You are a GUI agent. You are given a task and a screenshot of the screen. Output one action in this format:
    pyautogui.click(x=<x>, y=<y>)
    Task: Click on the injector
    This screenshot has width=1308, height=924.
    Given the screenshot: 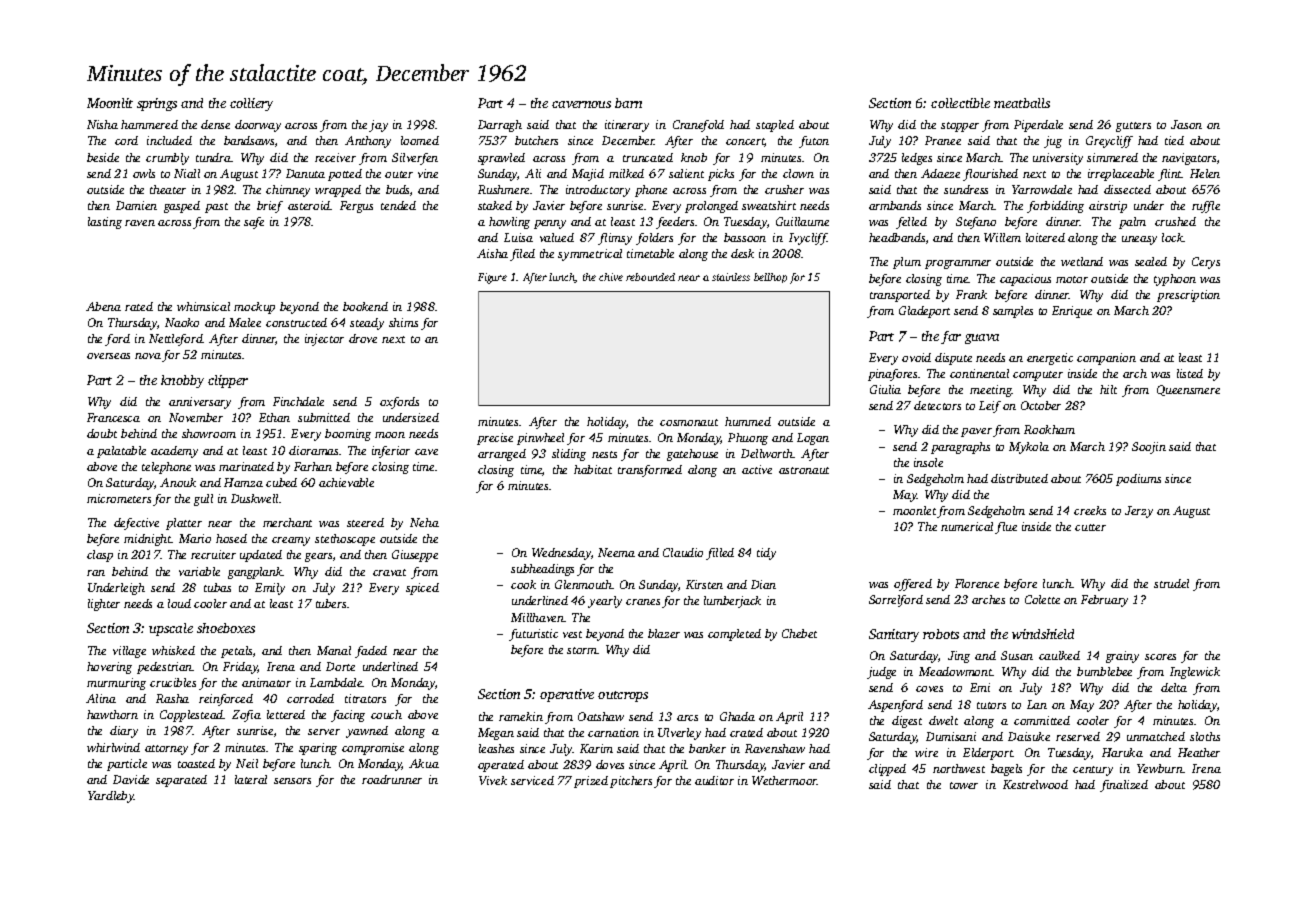 What is the action you would take?
    pyautogui.click(x=324, y=340)
